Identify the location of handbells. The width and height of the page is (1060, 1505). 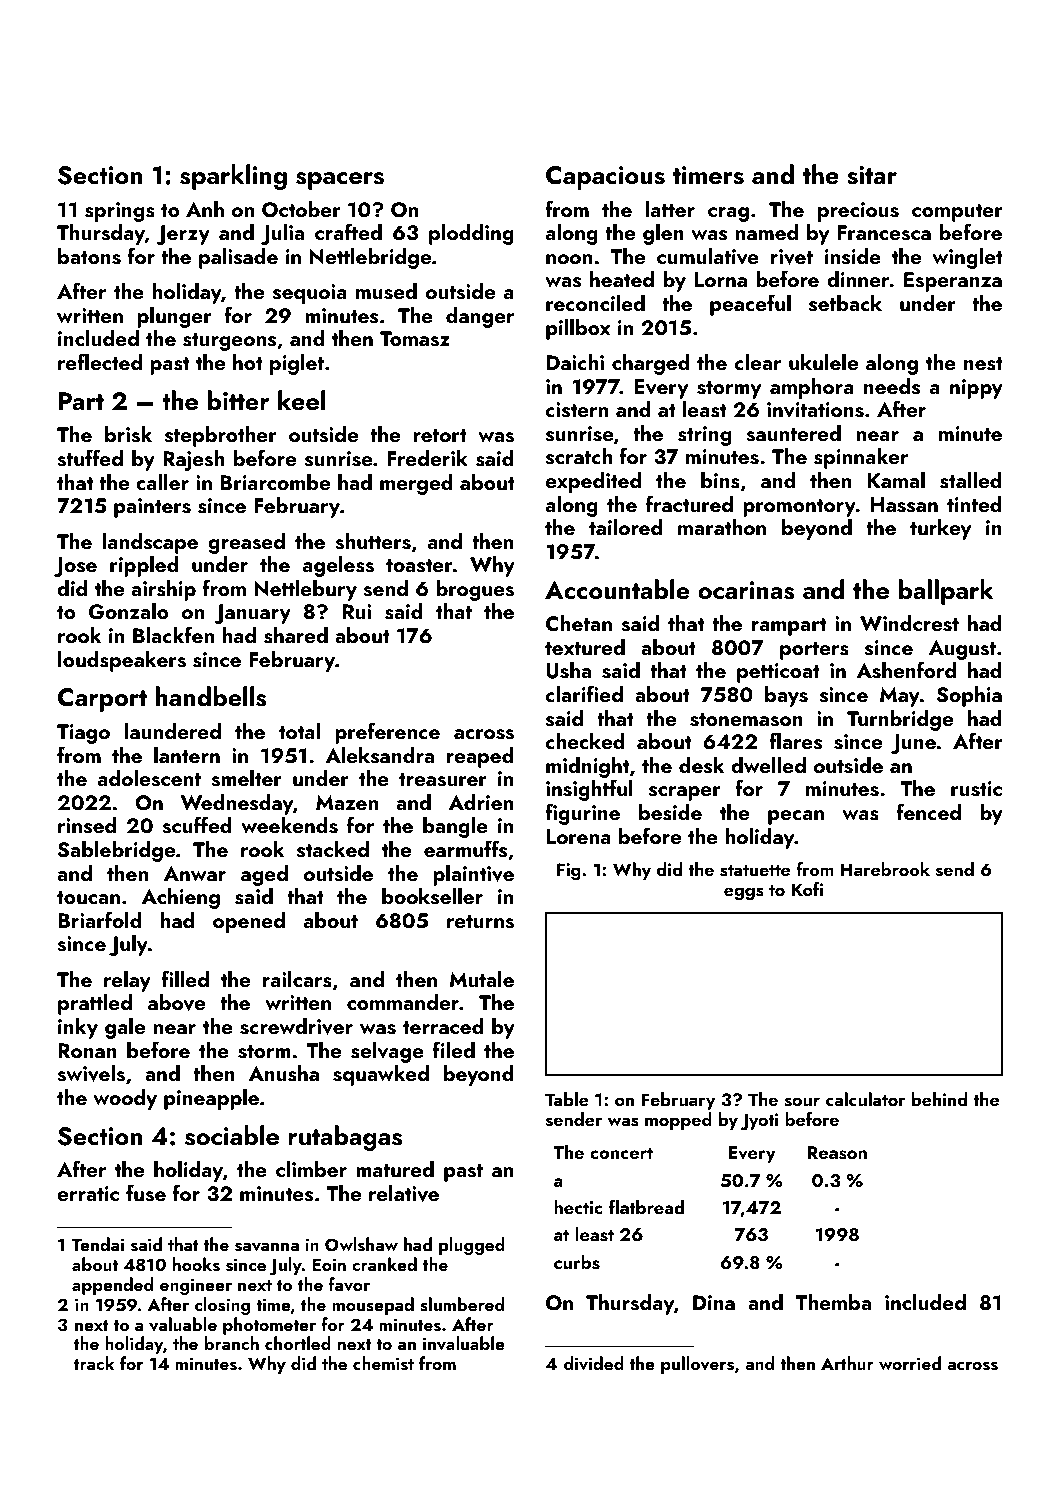
(211, 696).
